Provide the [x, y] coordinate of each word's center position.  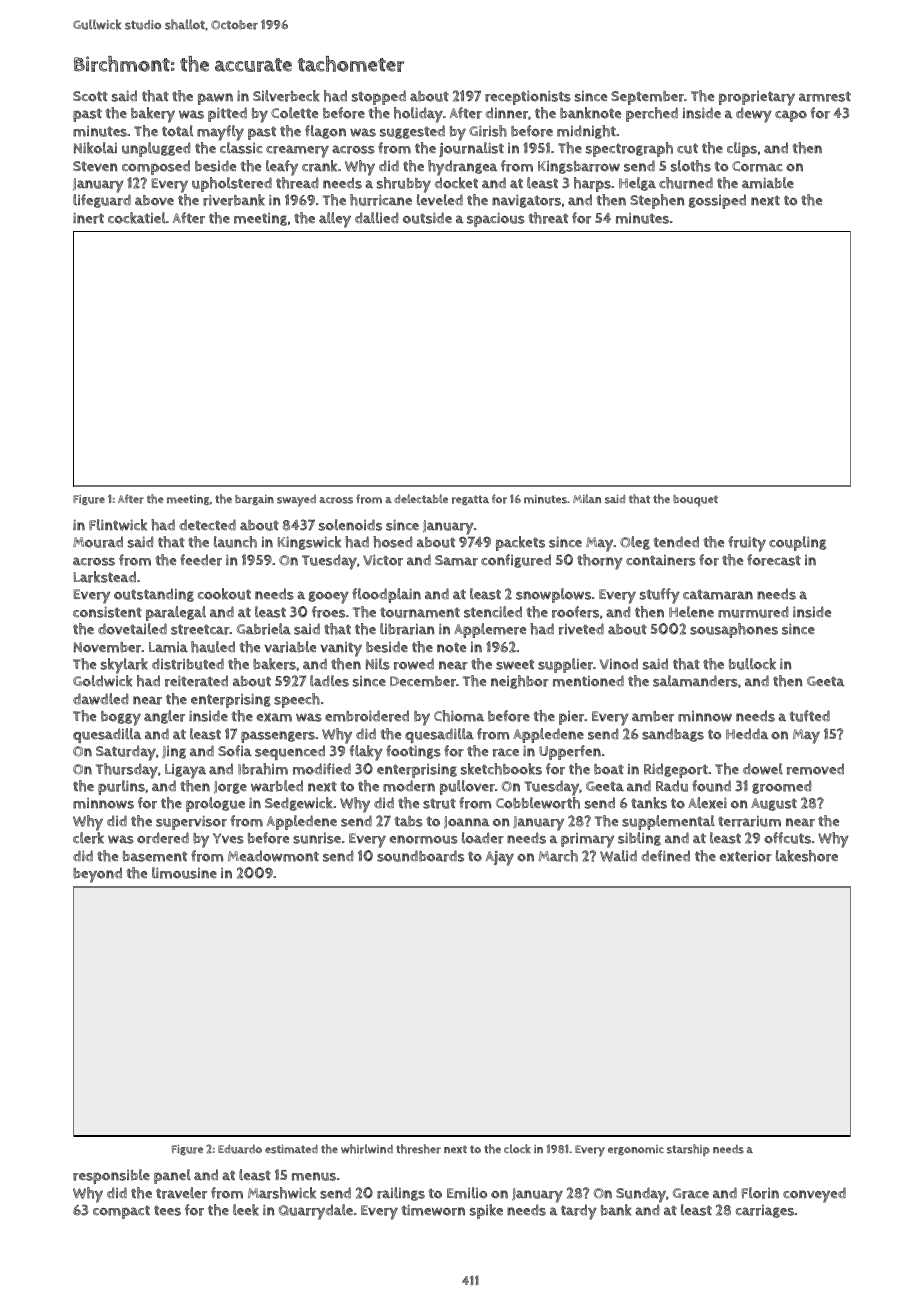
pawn [215, 99]
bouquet [695, 501]
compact [121, 1212]
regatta [470, 500]
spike [486, 1211]
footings [413, 752]
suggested [412, 132]
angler [164, 717]
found [711, 786]
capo [791, 116]
